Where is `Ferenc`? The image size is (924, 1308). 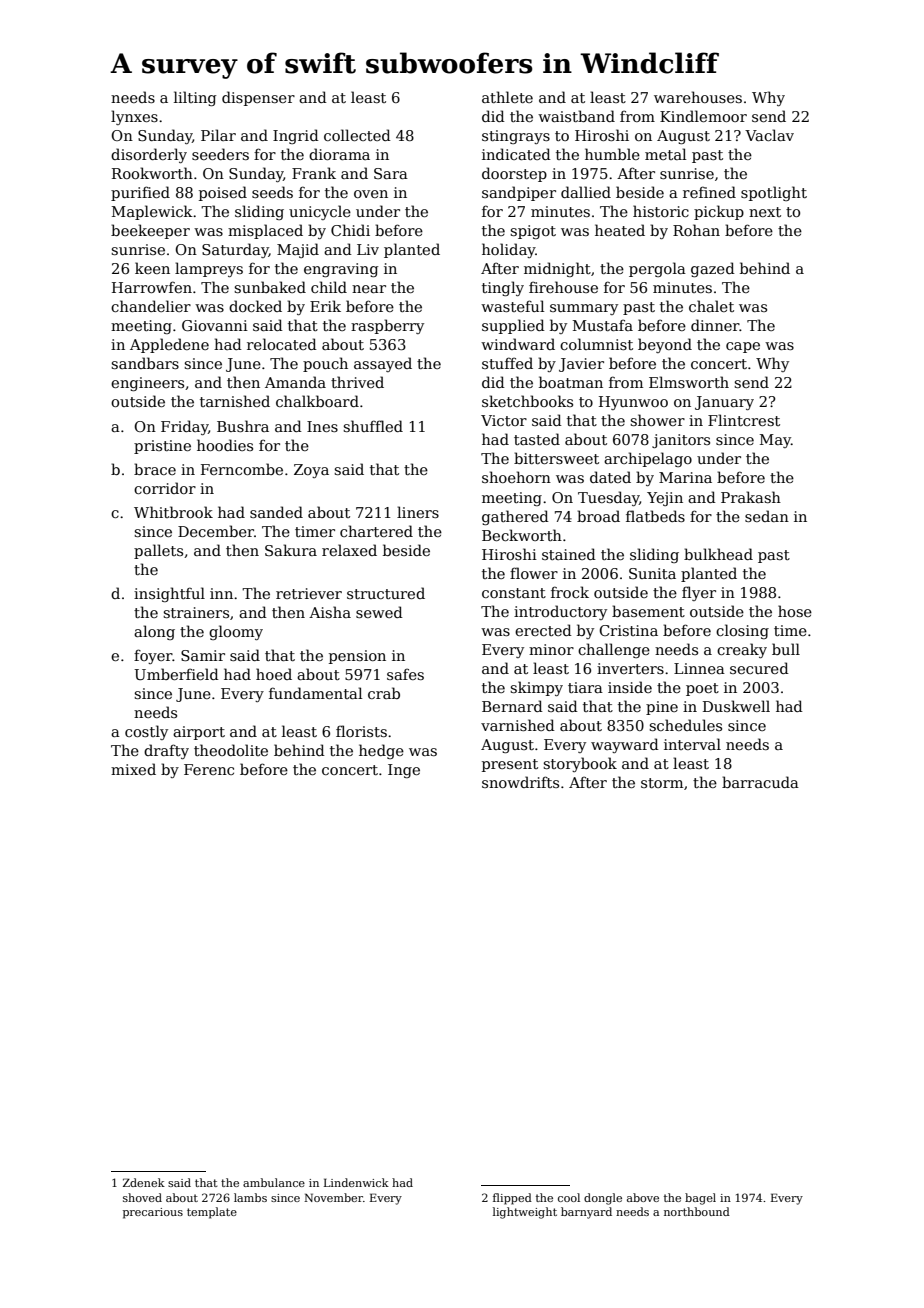
Ferenc is located at coordinates (209, 769).
